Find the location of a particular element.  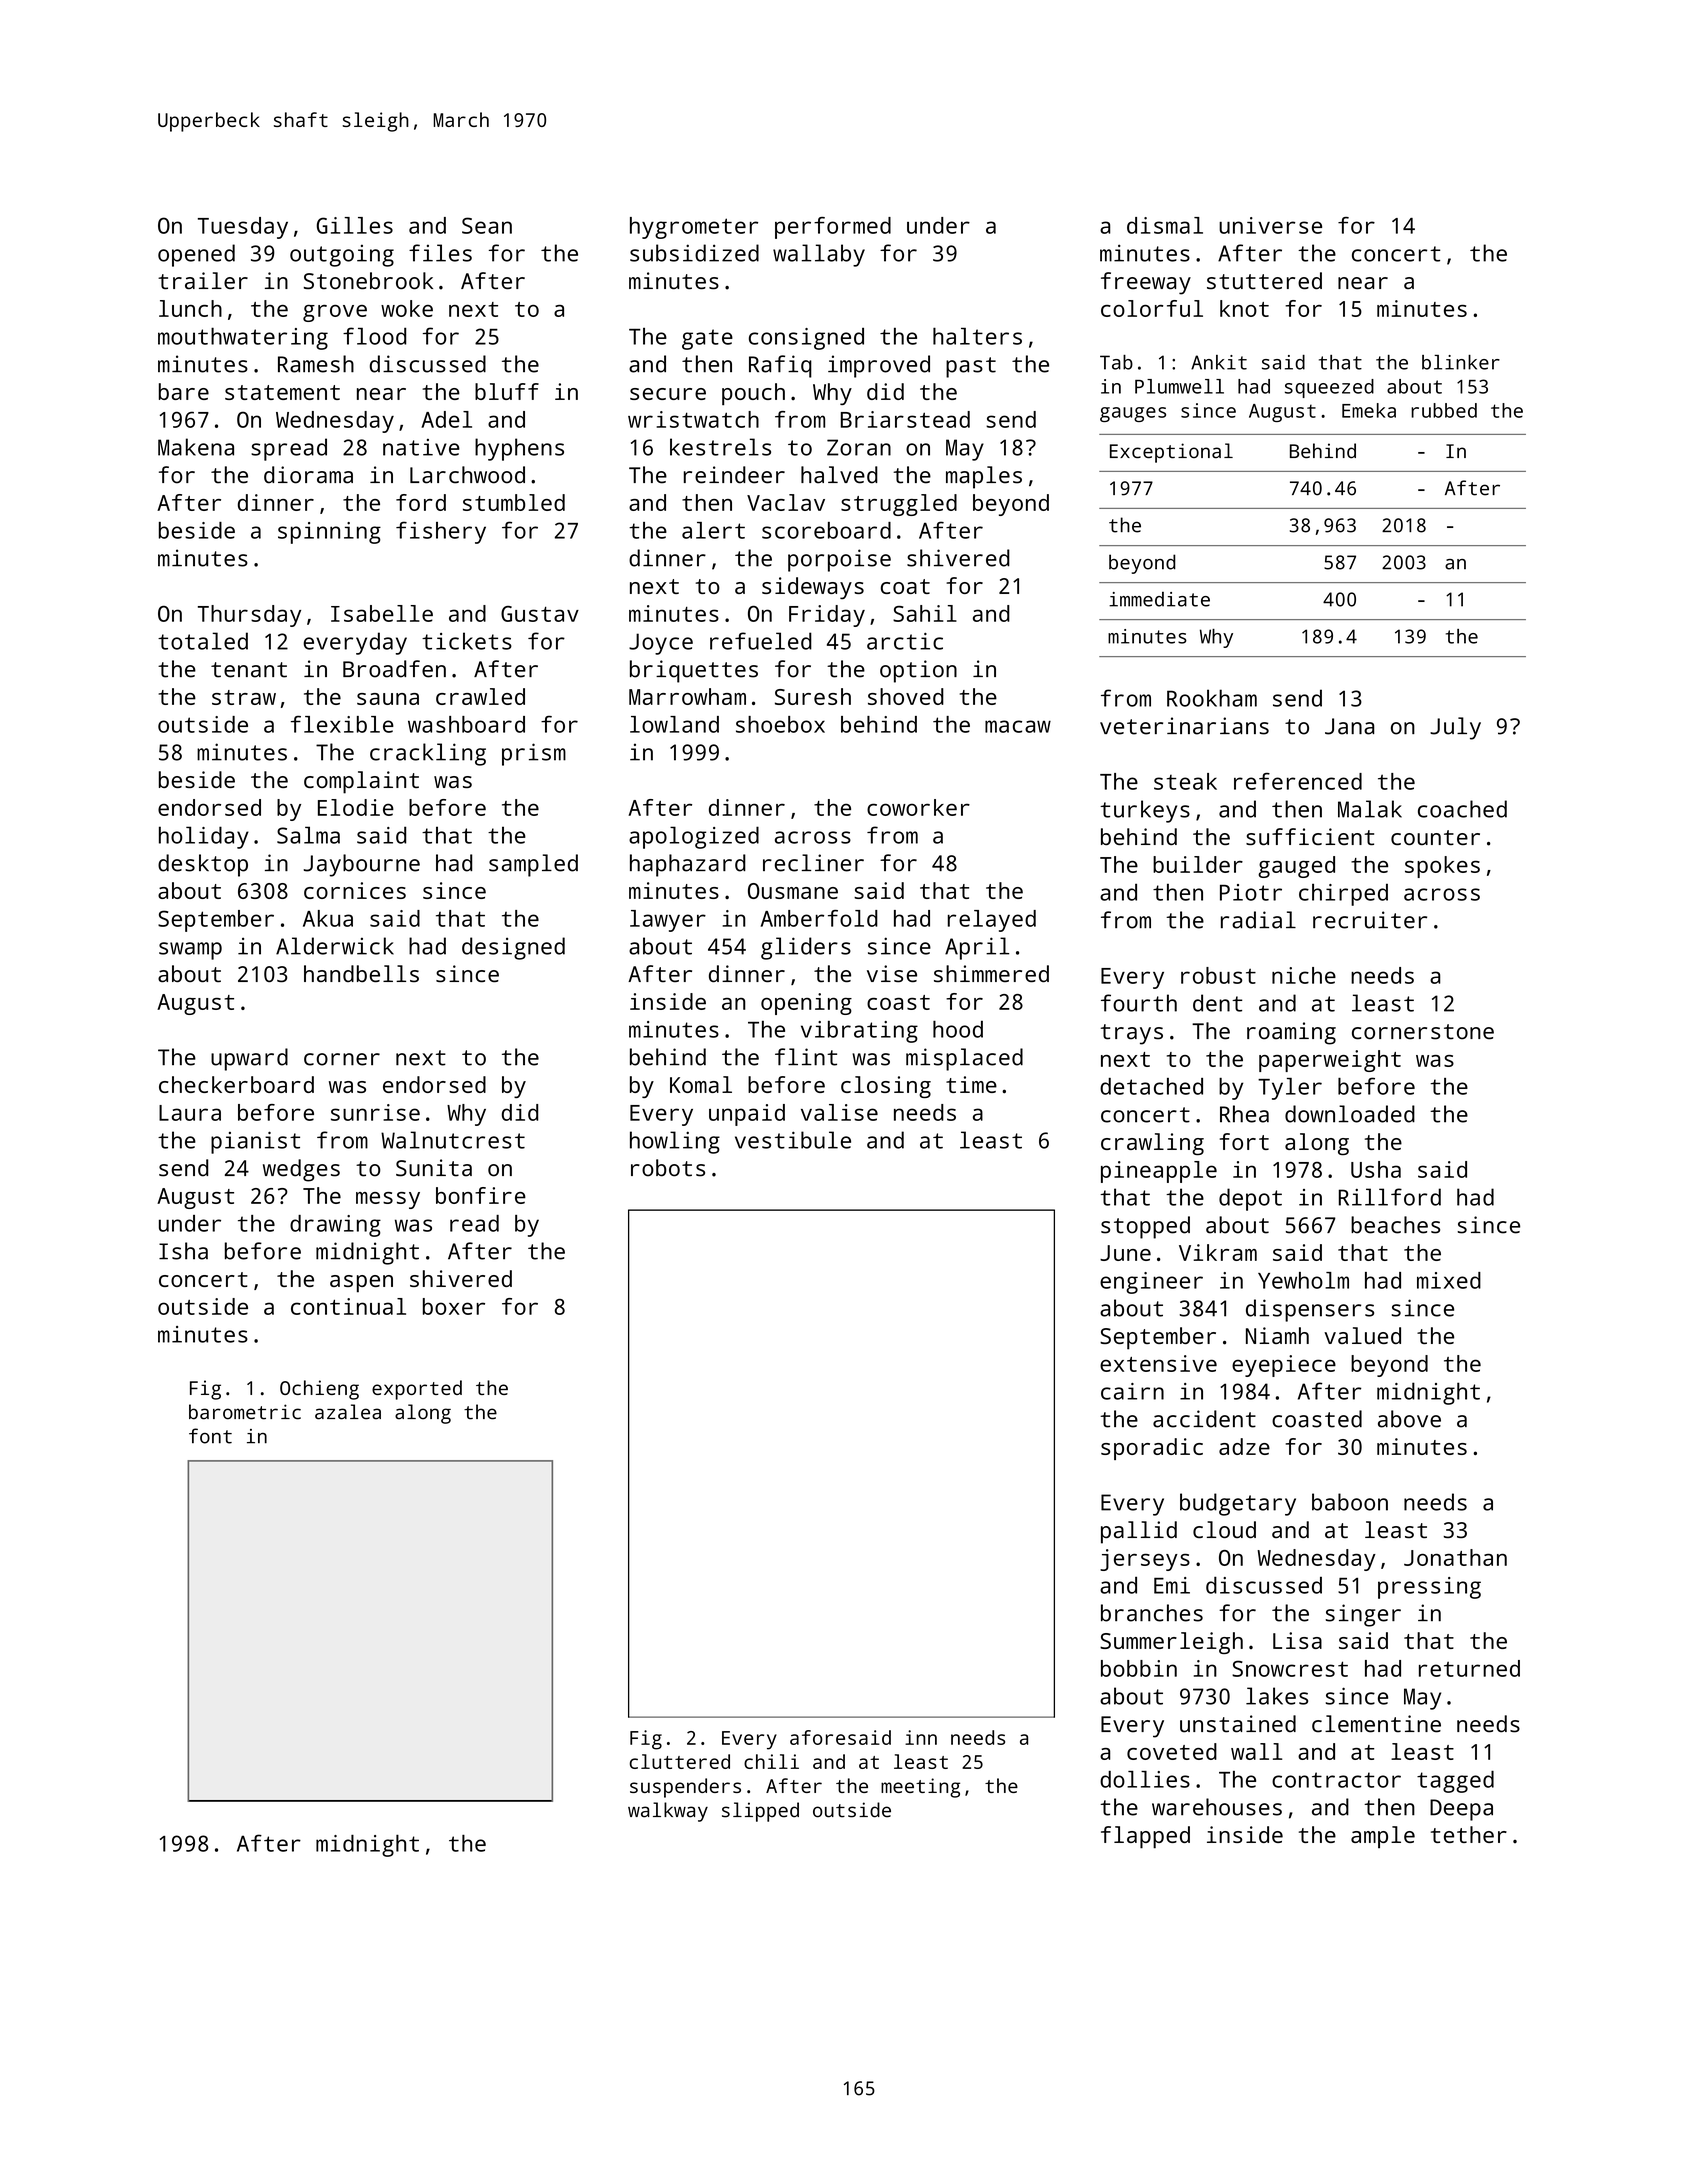

downloaded is located at coordinates (1350, 1114).
